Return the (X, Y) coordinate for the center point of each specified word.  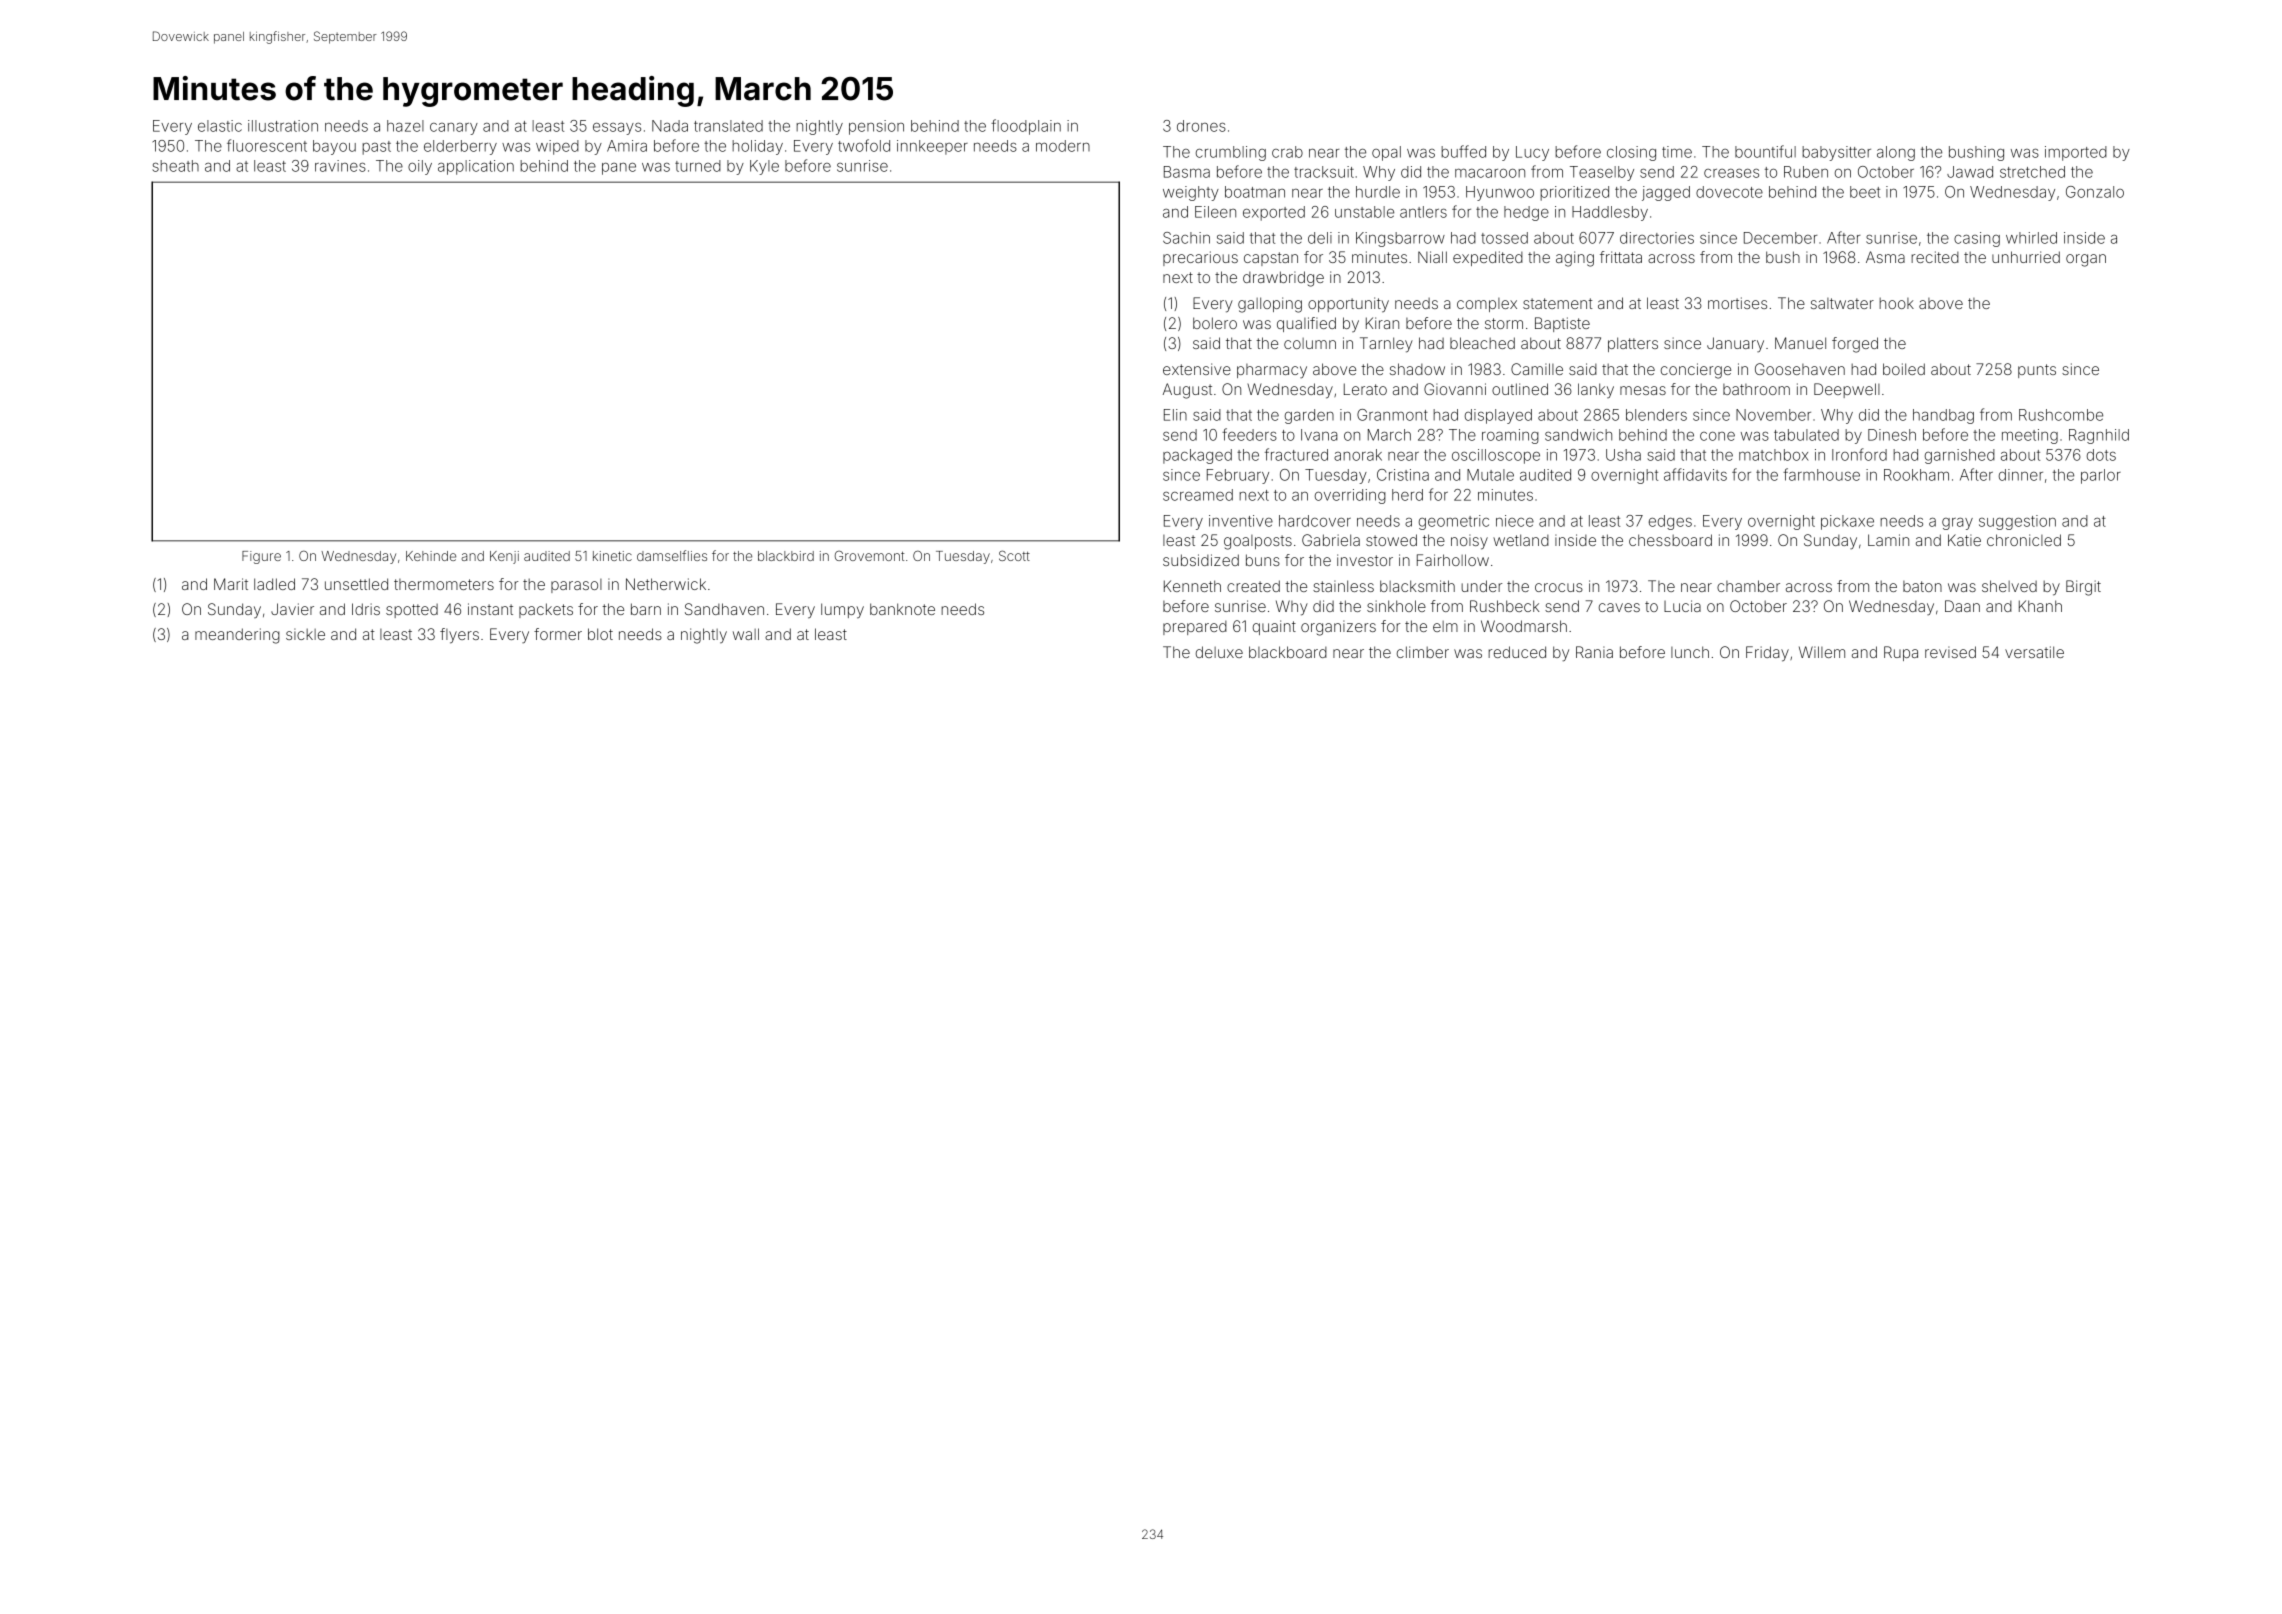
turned (698, 166)
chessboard (1670, 540)
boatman (1255, 192)
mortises (1737, 303)
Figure (261, 557)
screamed (1198, 495)
